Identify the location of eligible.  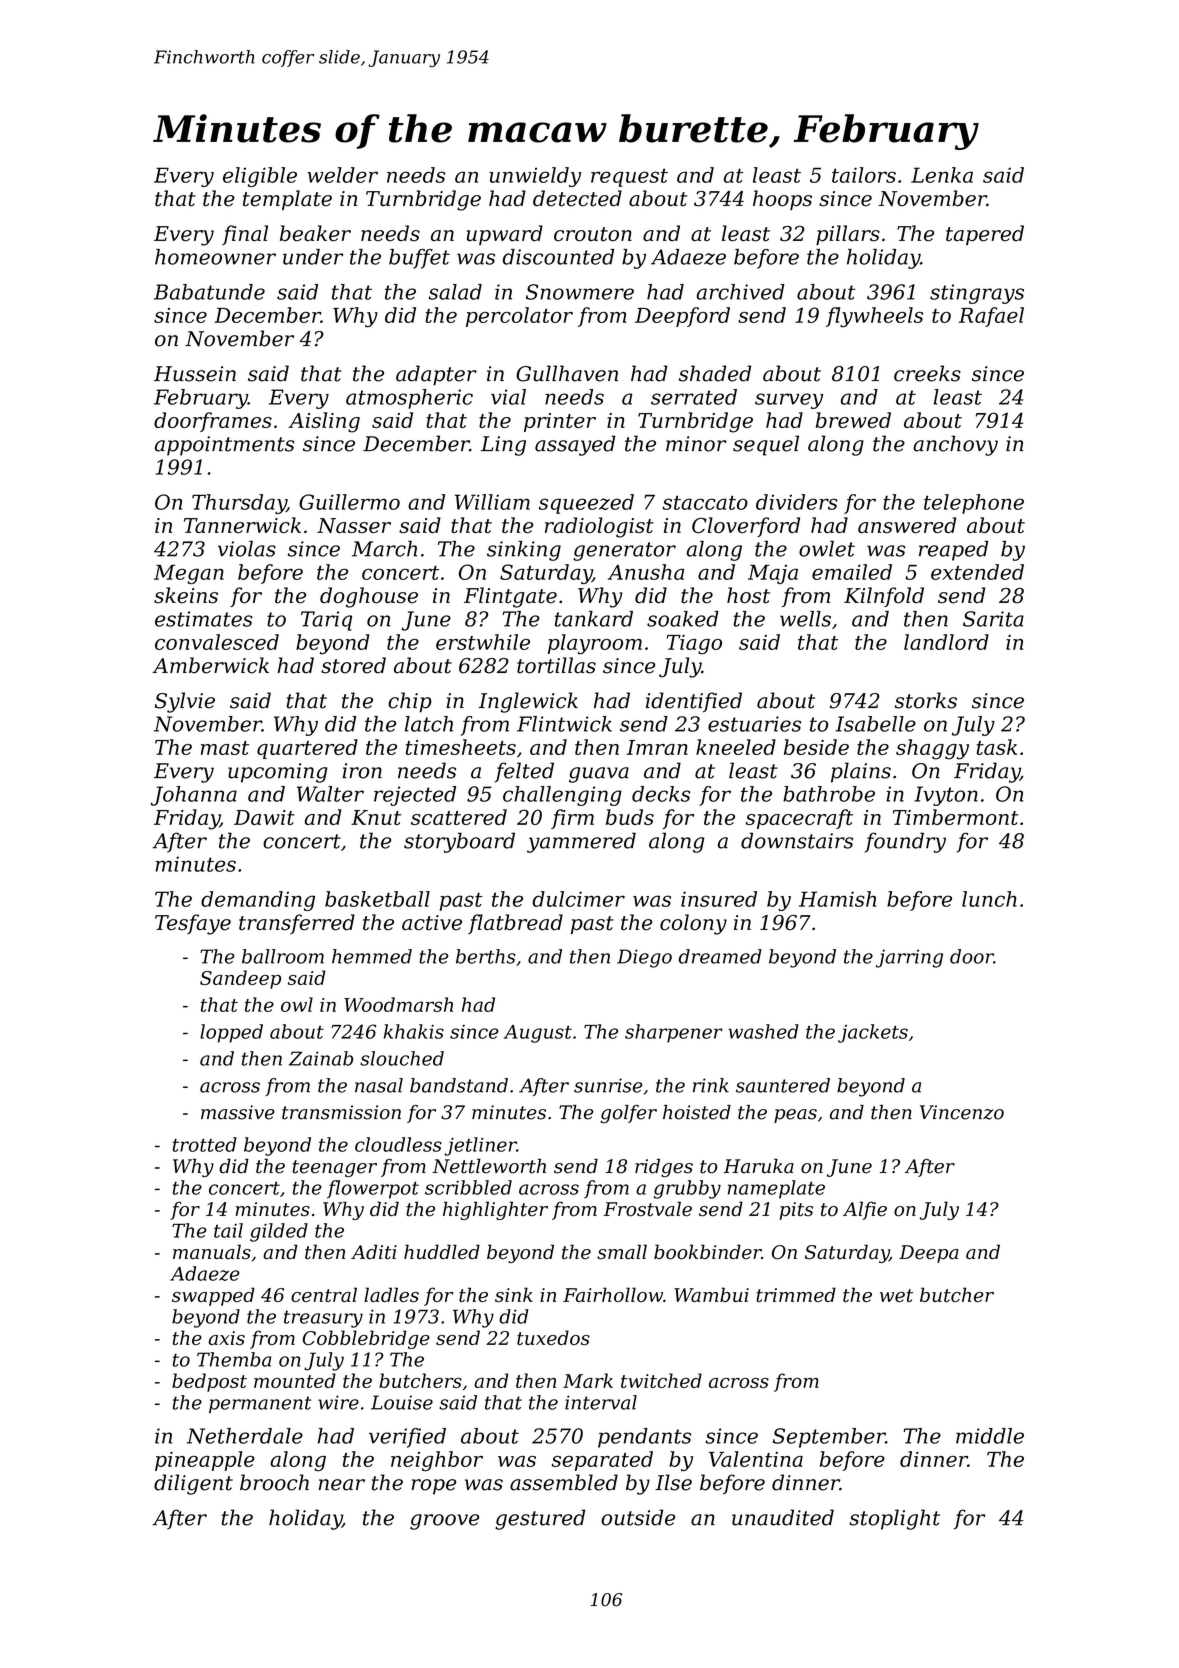
(260, 177).
